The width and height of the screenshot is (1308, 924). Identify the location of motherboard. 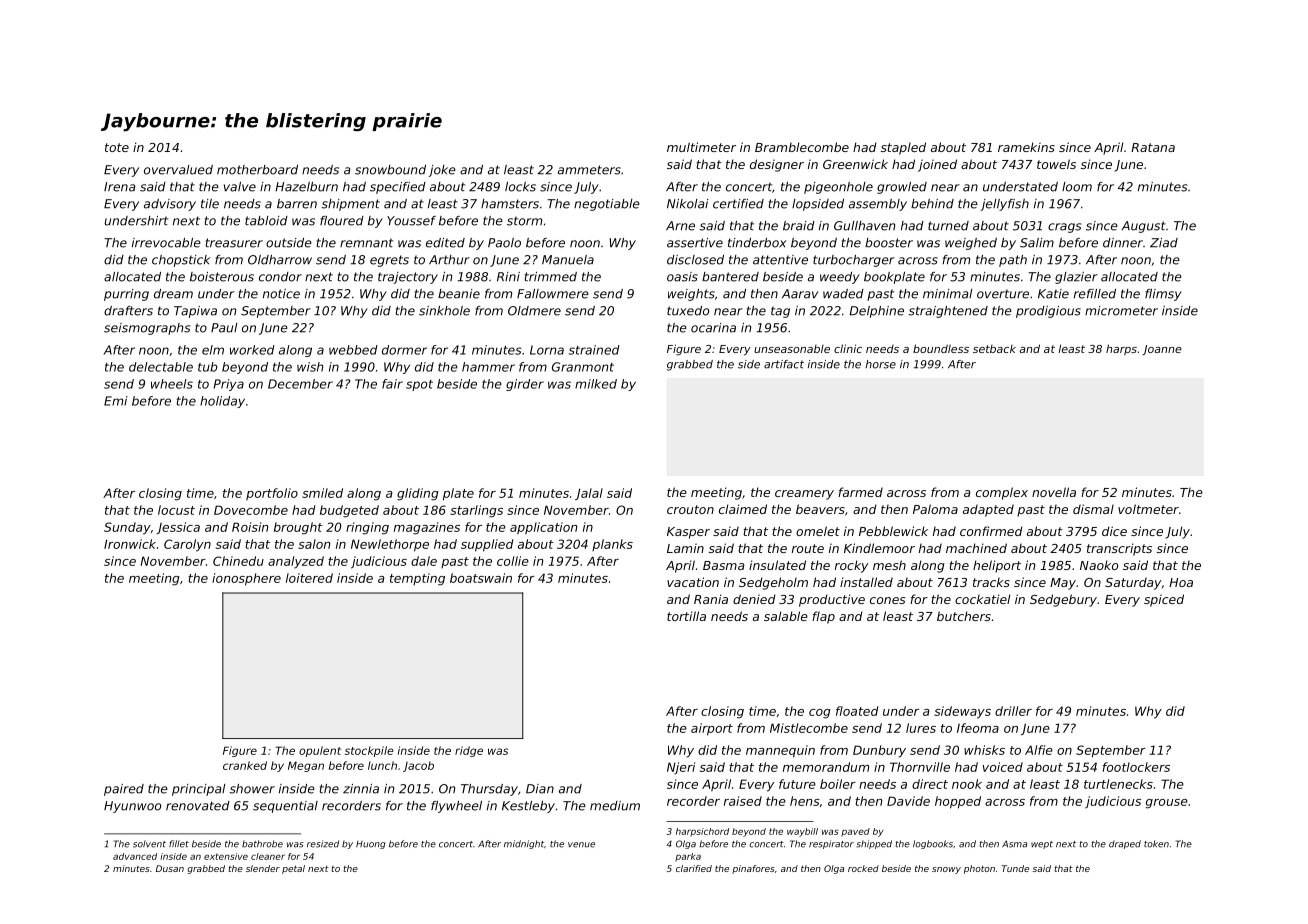
(257, 170).
